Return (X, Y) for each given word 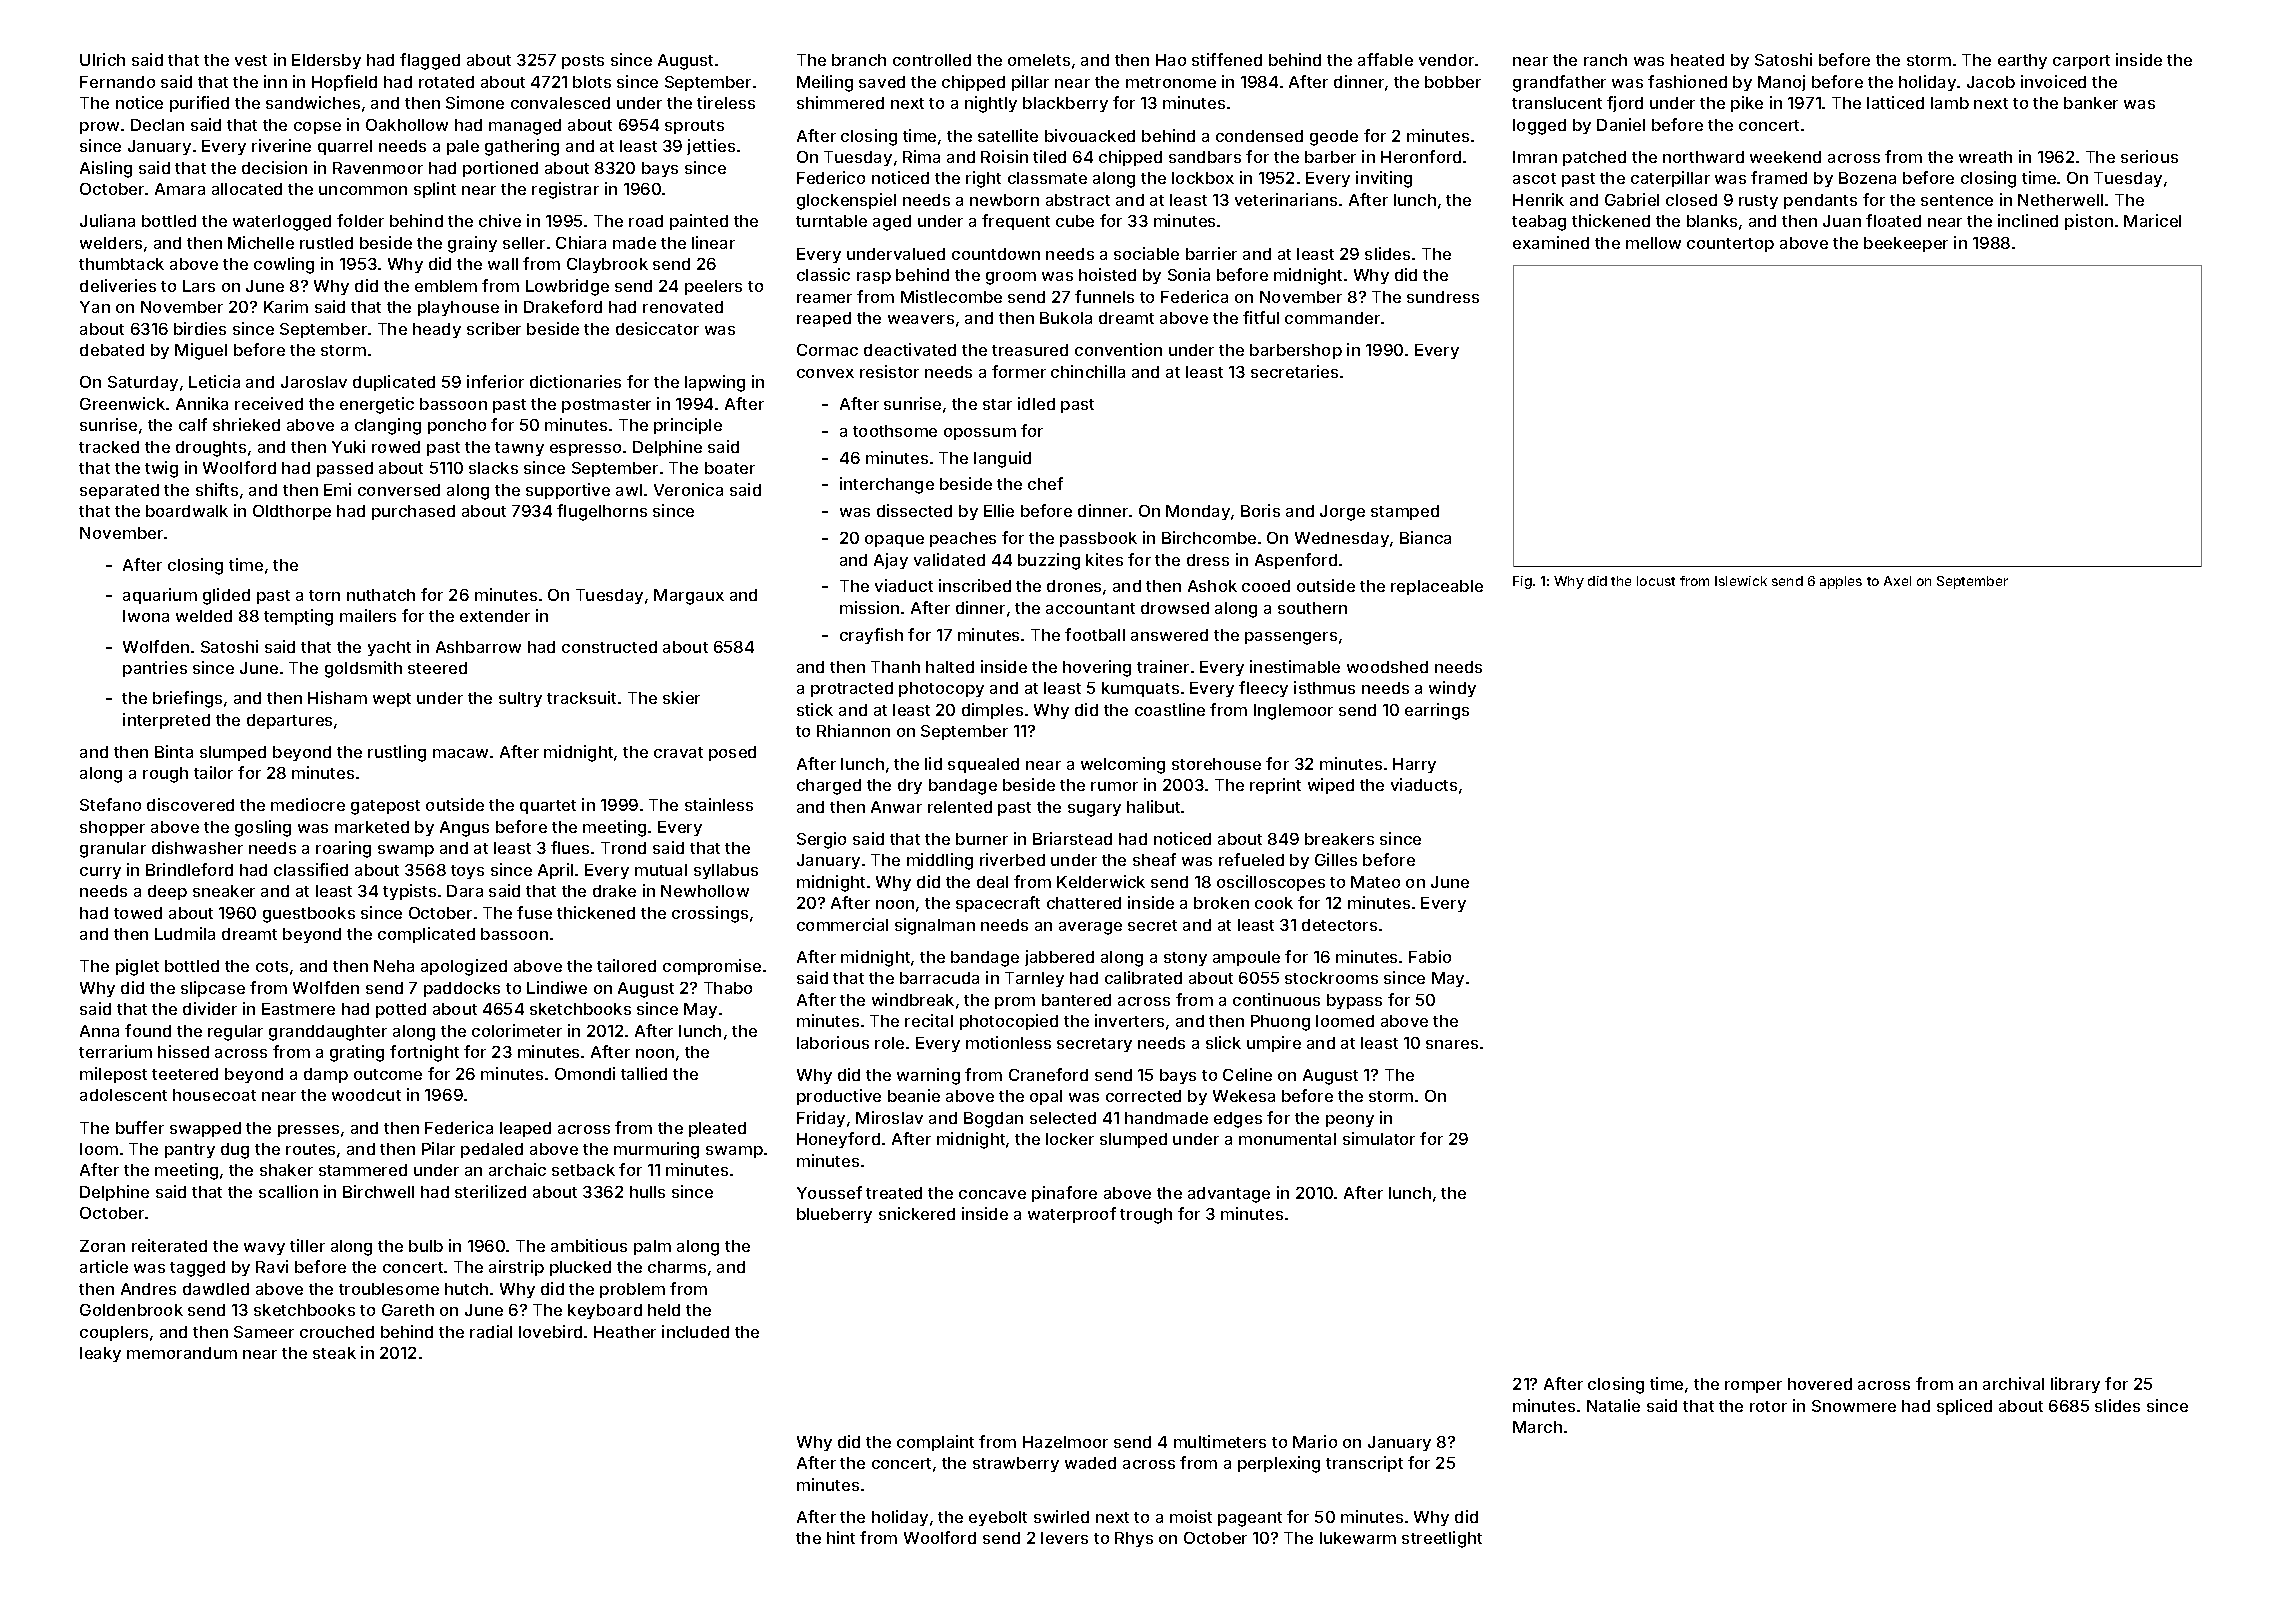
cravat (678, 752)
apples (1841, 582)
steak (334, 1353)
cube (1075, 221)
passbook (1098, 539)
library (2075, 1385)
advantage (1229, 1195)
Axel (1897, 581)
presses (308, 1131)
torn (324, 595)
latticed (1895, 102)
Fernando (117, 82)
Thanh (895, 667)
